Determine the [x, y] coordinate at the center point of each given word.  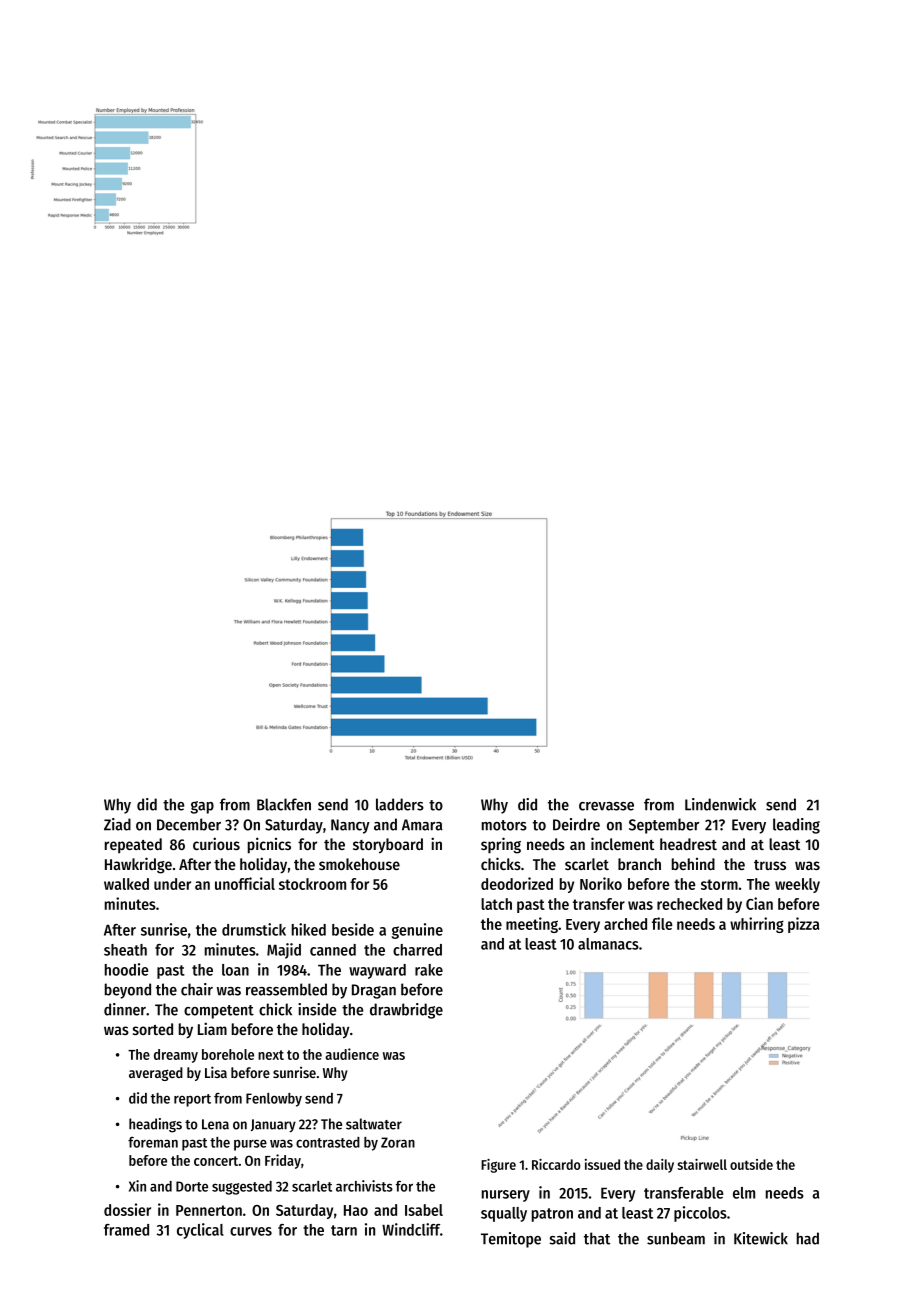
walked [126, 884]
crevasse [606, 806]
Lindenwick [720, 804]
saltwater [374, 1124]
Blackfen [284, 804]
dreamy [176, 1056]
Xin [137, 1186]
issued [602, 1164]
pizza [803, 925]
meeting [532, 925]
